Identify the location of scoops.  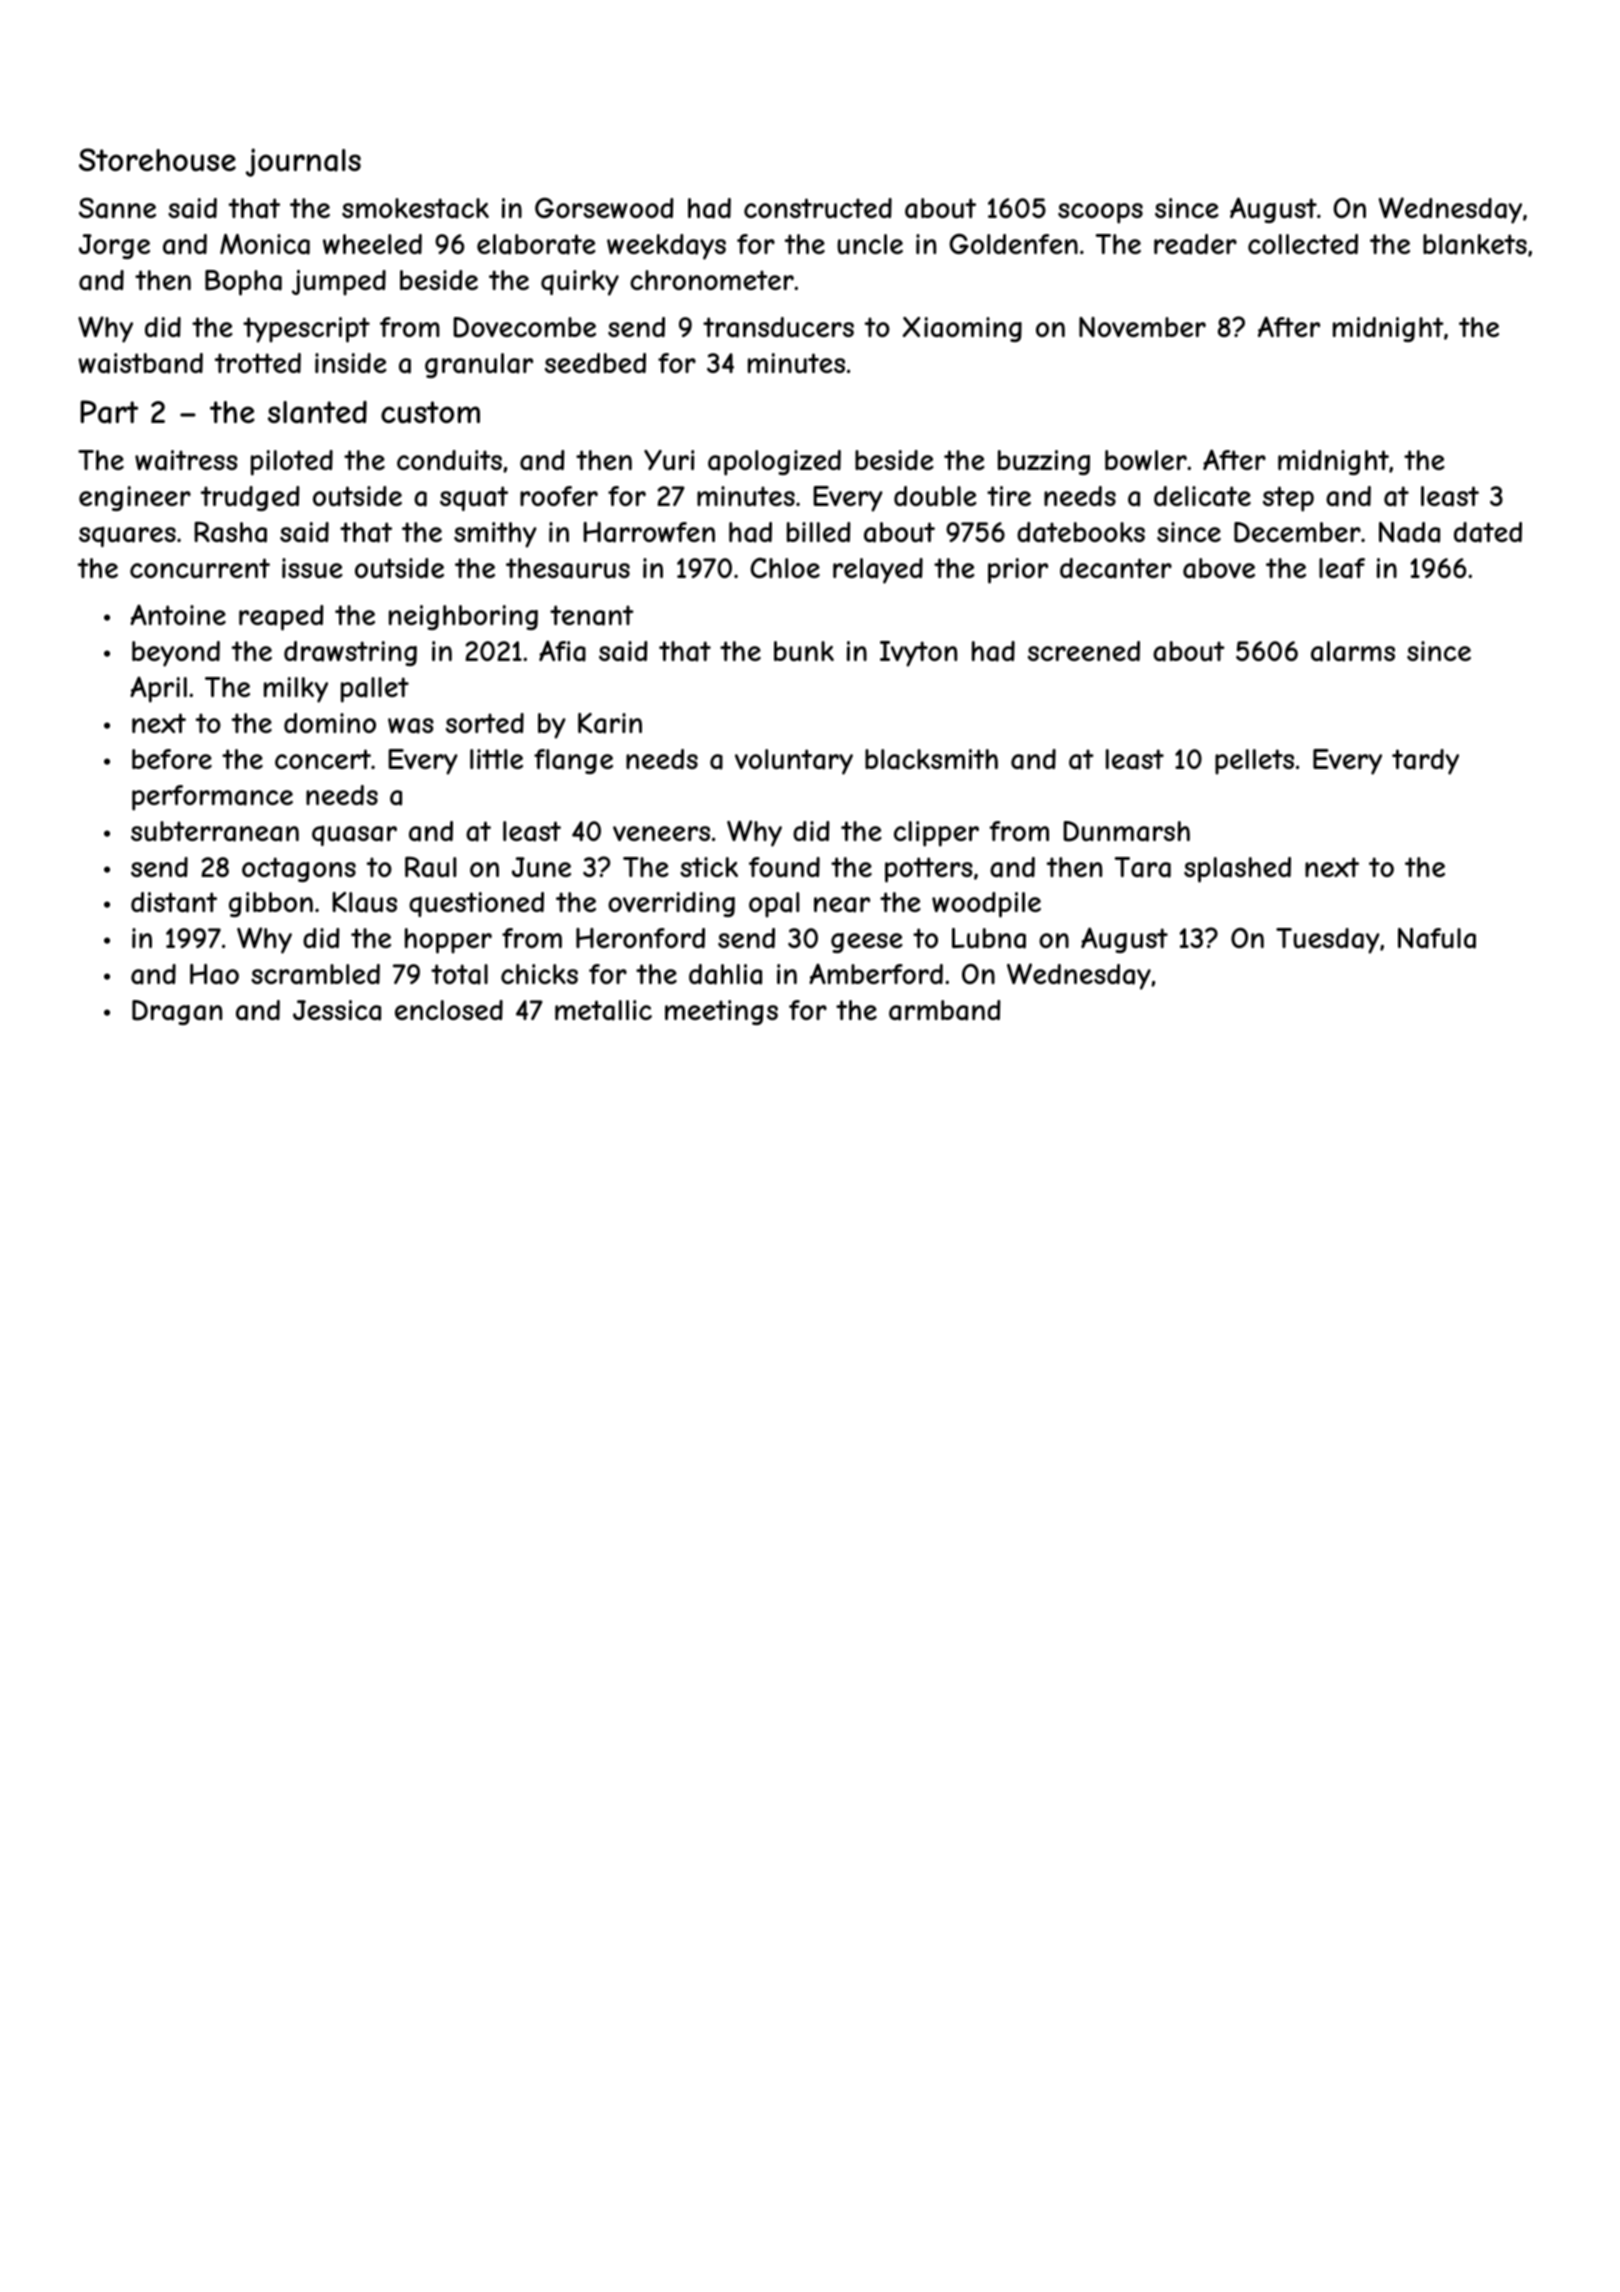
(1100, 213).
